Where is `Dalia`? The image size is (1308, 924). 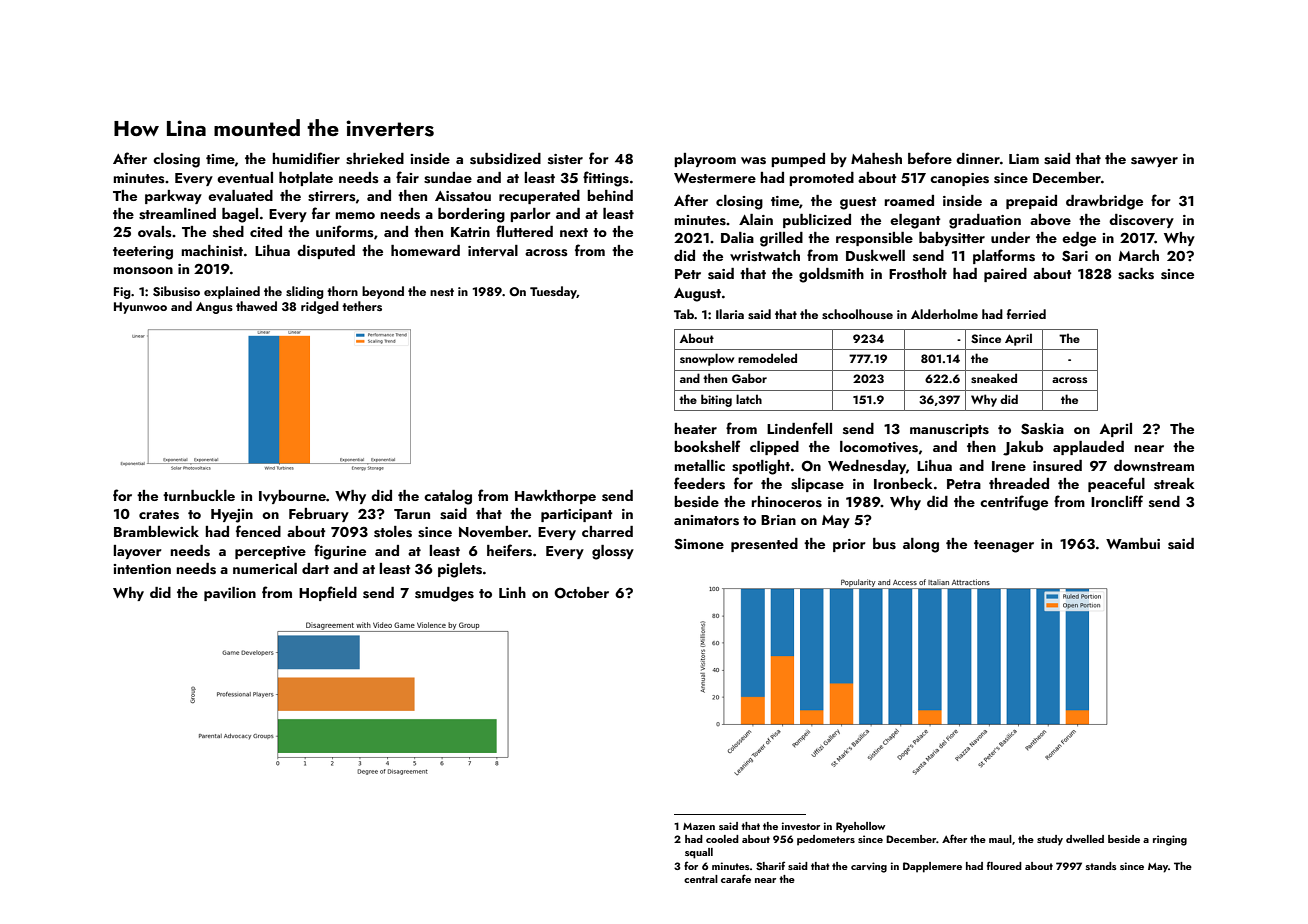 Dalia is located at coordinates (737, 237).
